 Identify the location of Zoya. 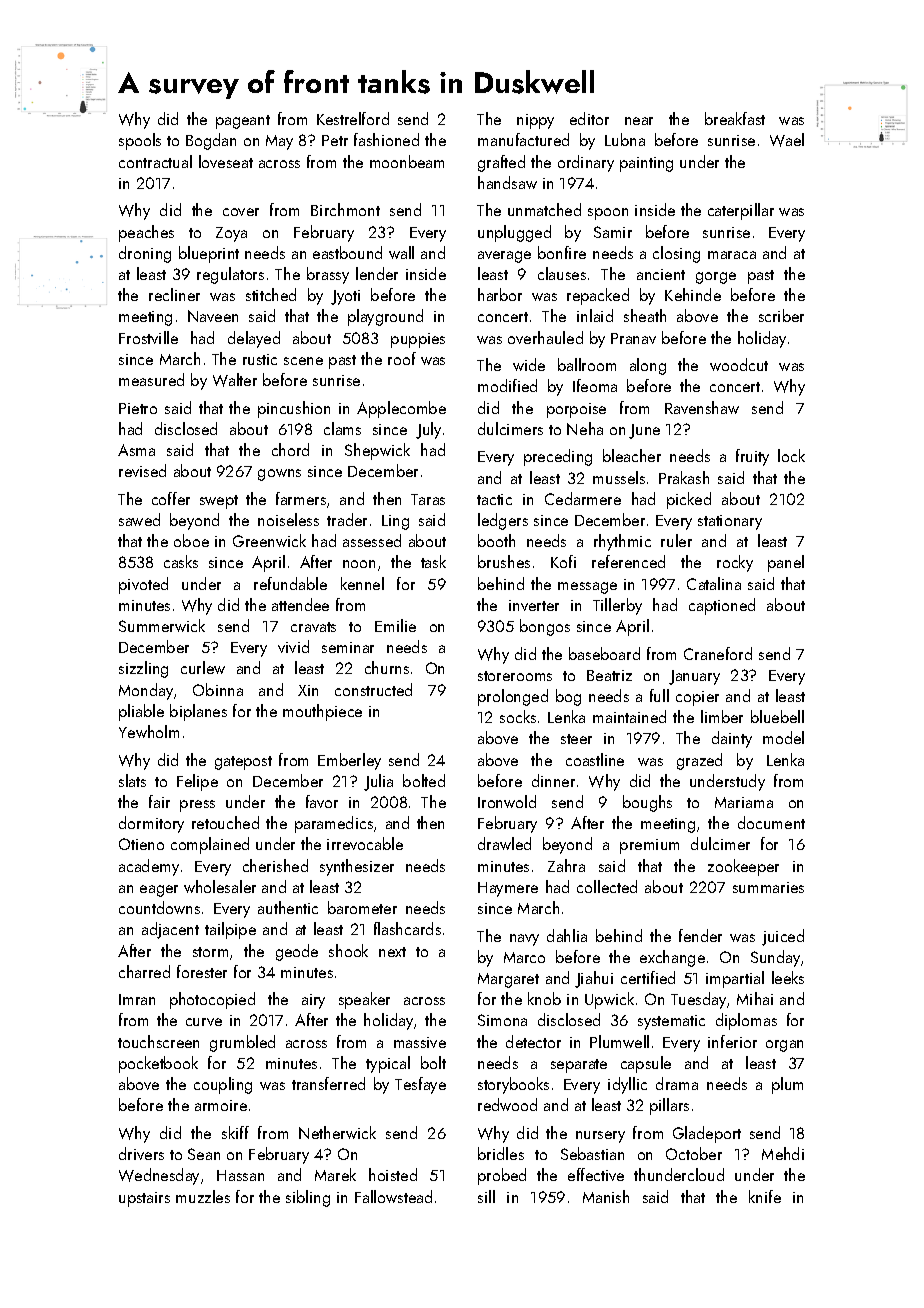
(231, 234).
